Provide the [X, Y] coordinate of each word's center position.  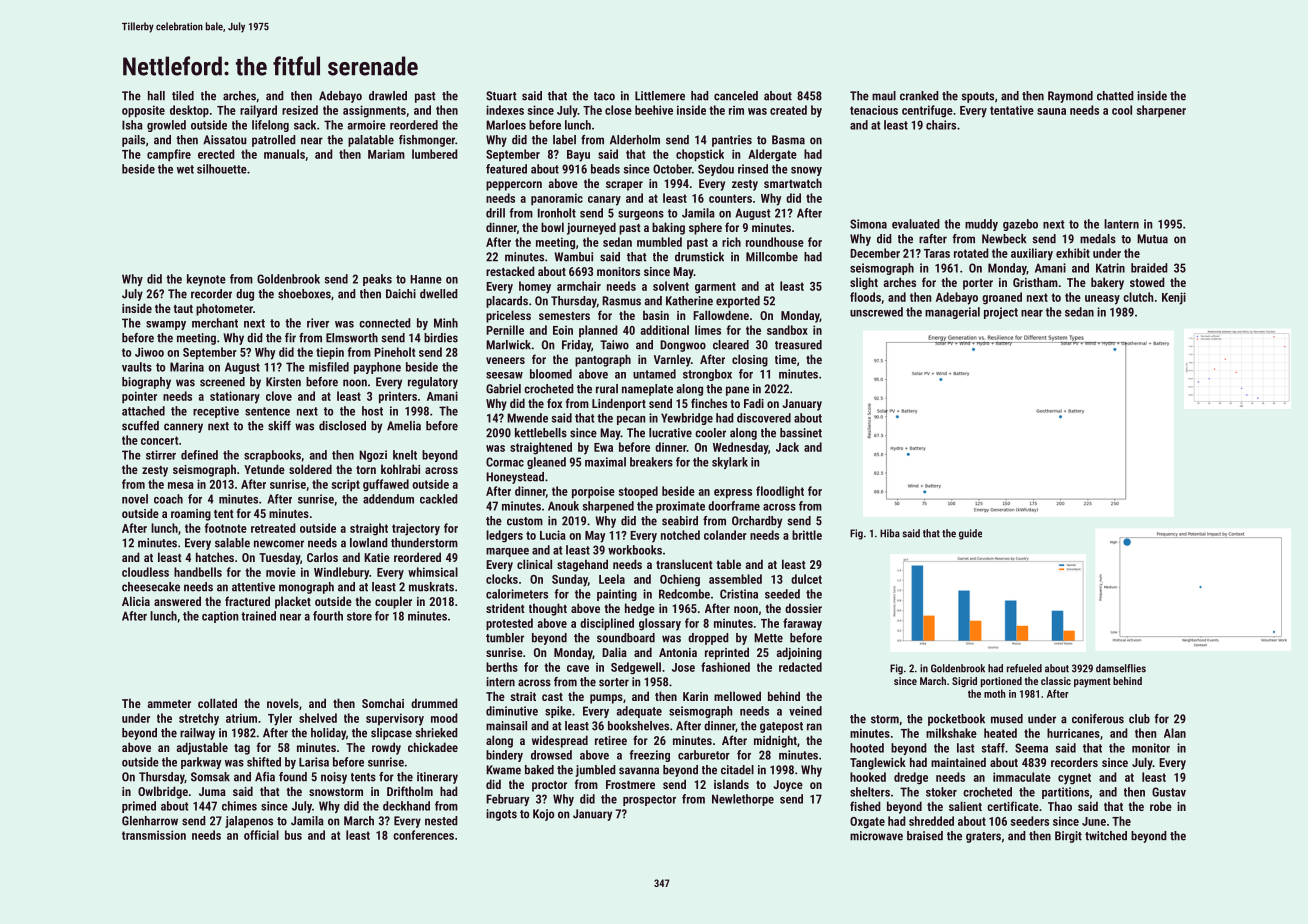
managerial [952, 313]
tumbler [505, 638]
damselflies [1121, 668]
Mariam [386, 154]
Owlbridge [163, 792]
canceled [736, 96]
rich [731, 242]
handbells [198, 572]
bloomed [551, 374]
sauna [1051, 111]
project [1001, 313]
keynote [206, 280]
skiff [279, 426]
